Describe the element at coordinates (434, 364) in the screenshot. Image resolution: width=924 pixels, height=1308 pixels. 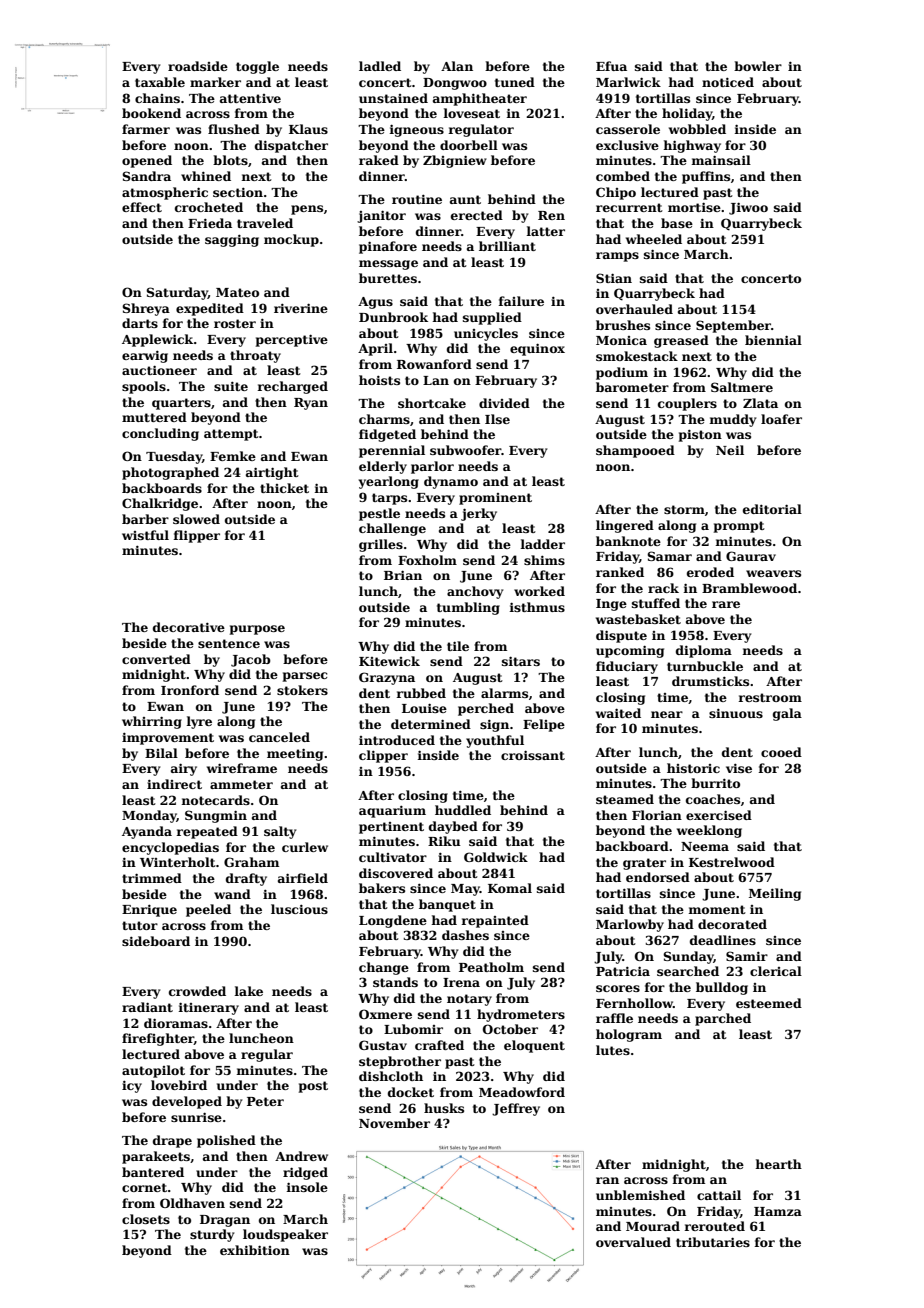
I see `Rowanford` at that location.
